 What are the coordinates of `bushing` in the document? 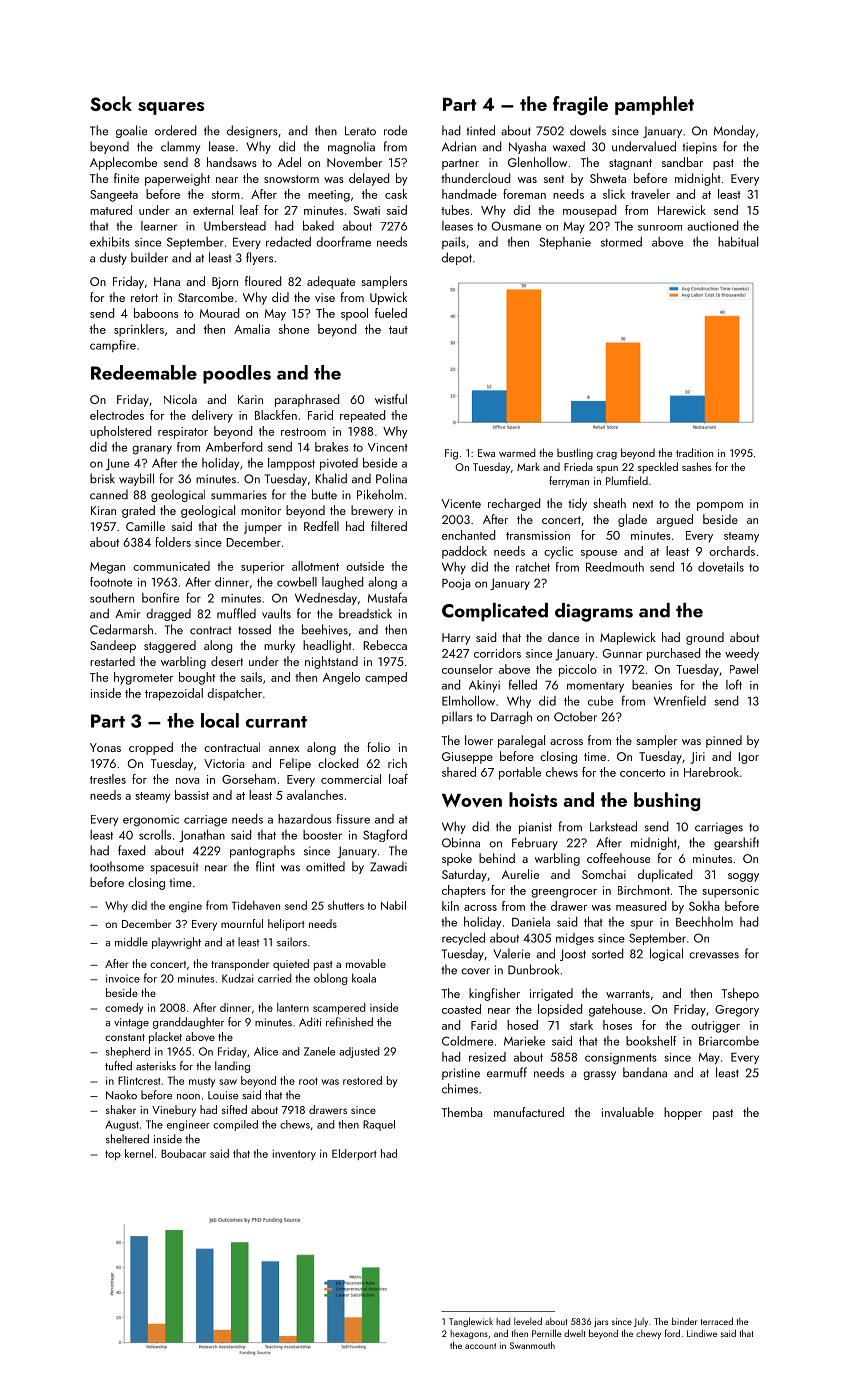 It's located at (667, 801).
